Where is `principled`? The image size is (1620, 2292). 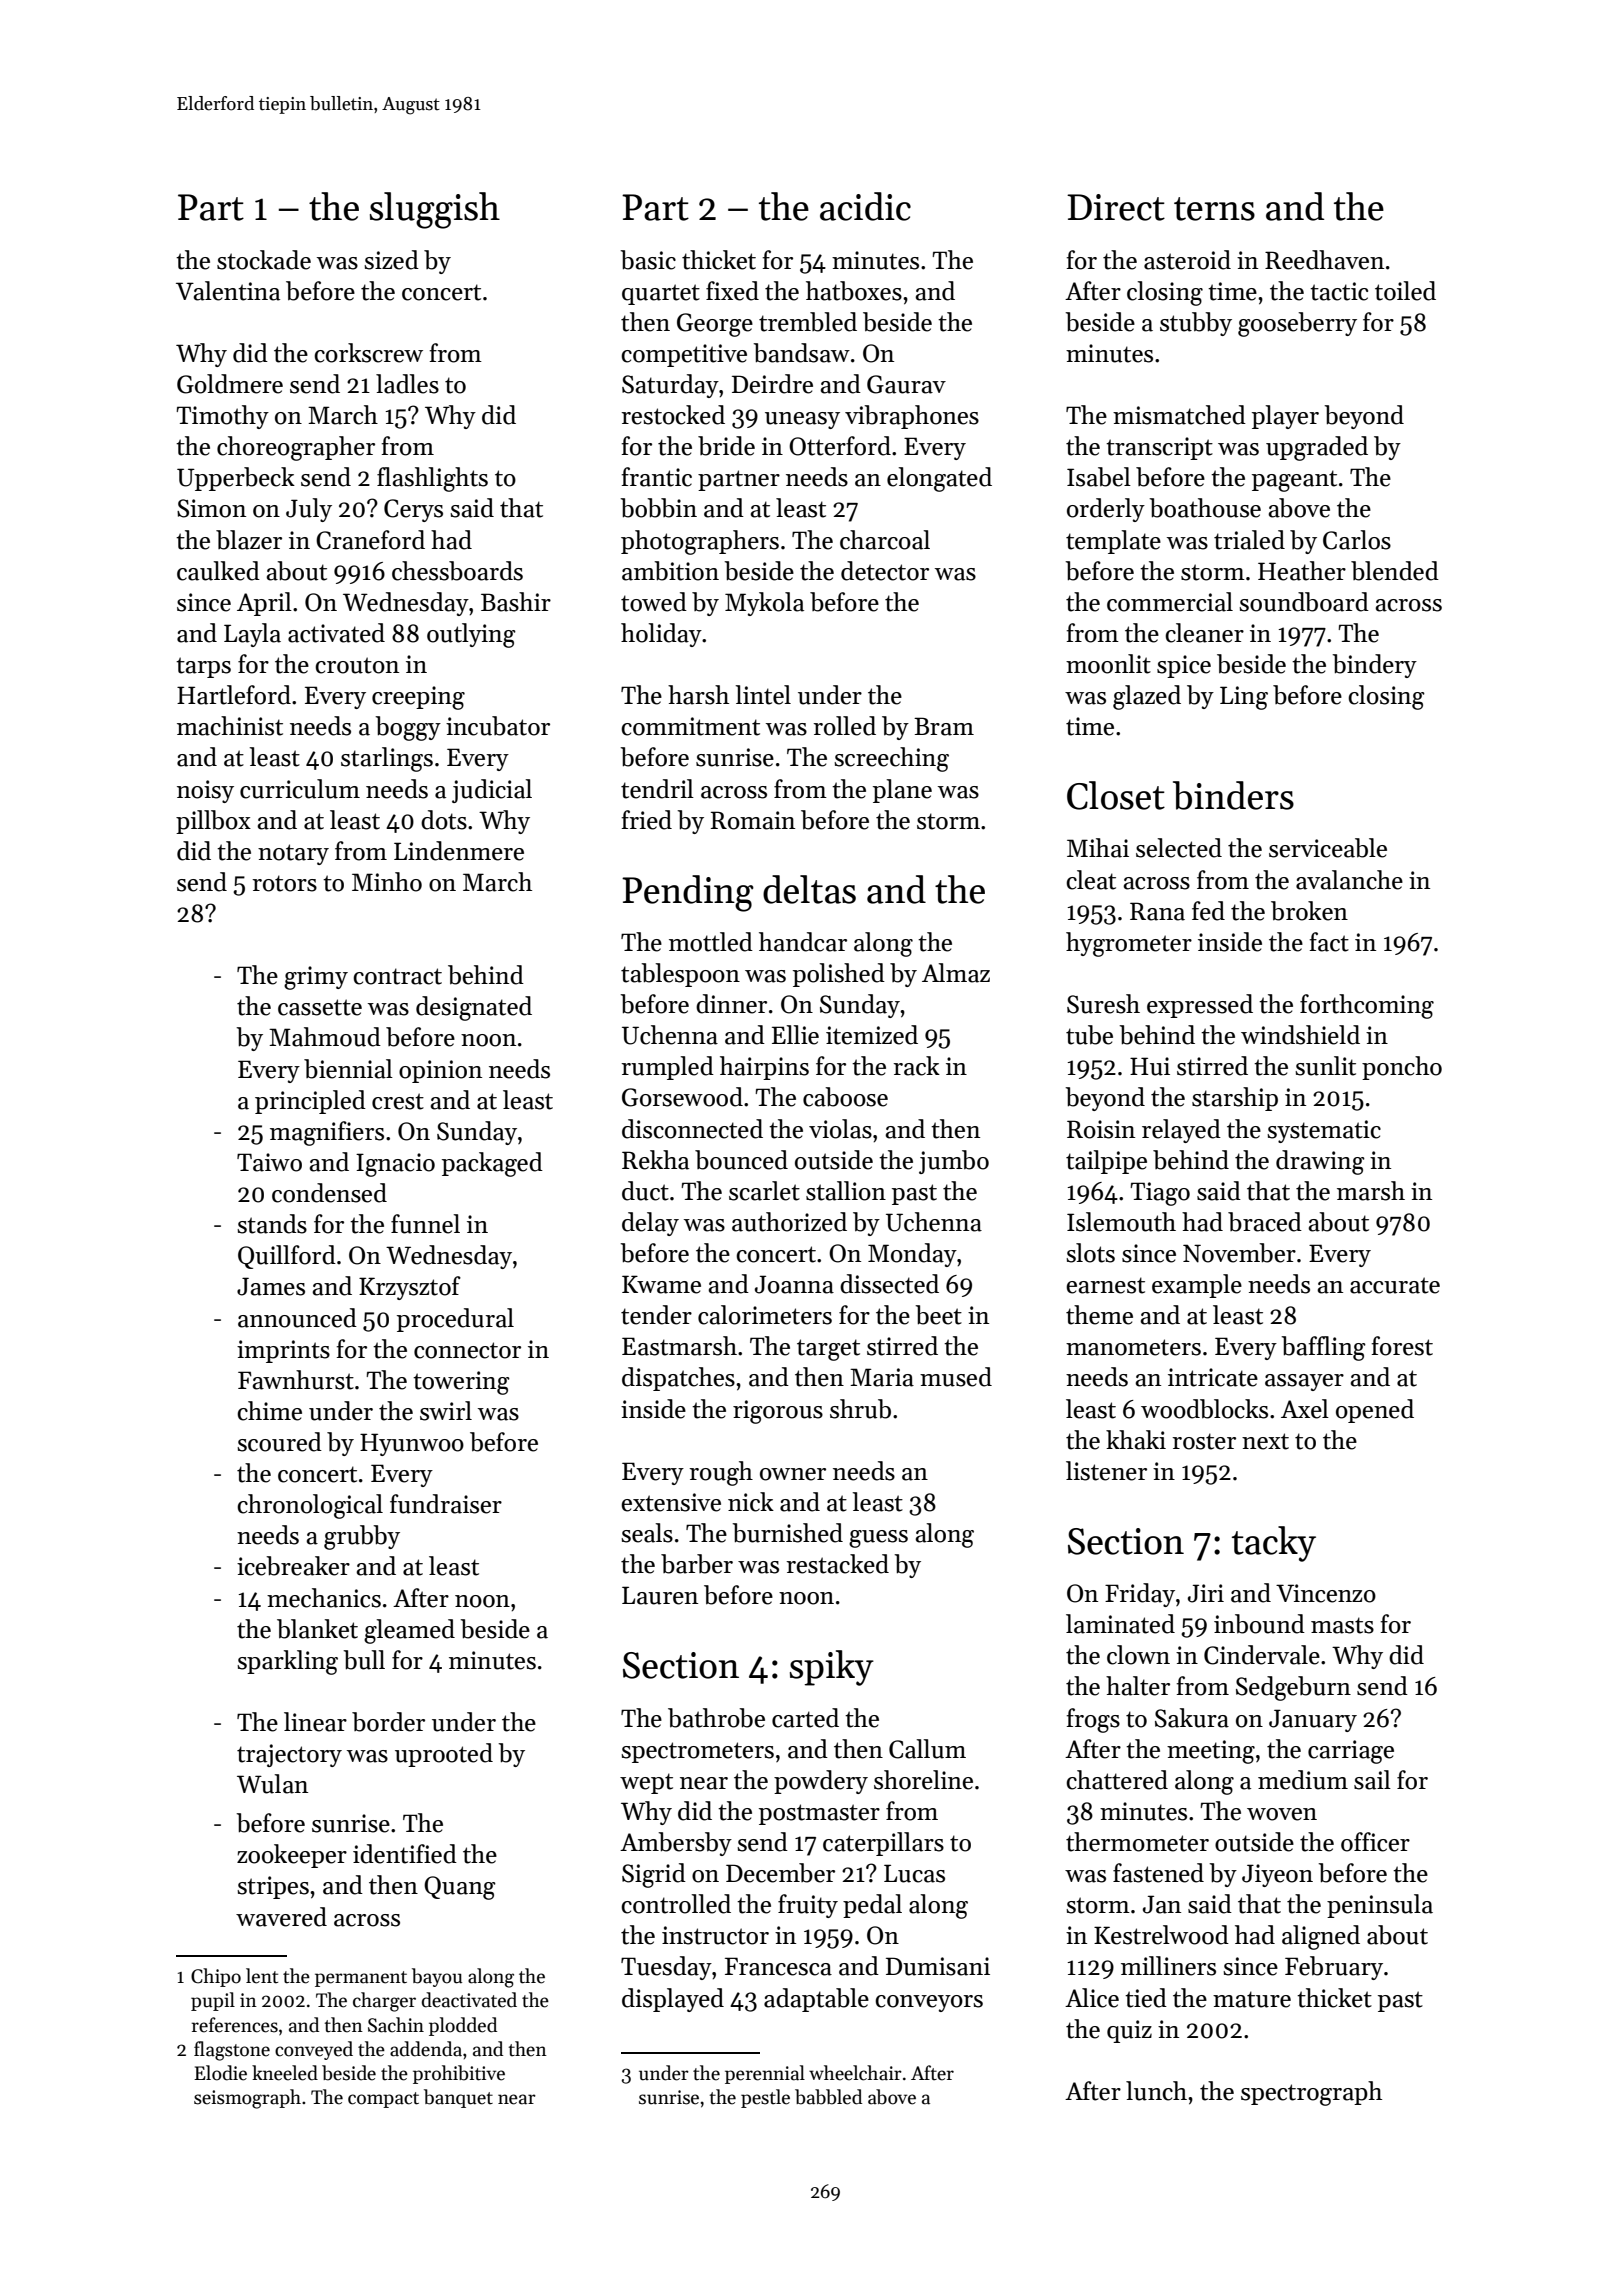
principled is located at coordinates (310, 1102).
